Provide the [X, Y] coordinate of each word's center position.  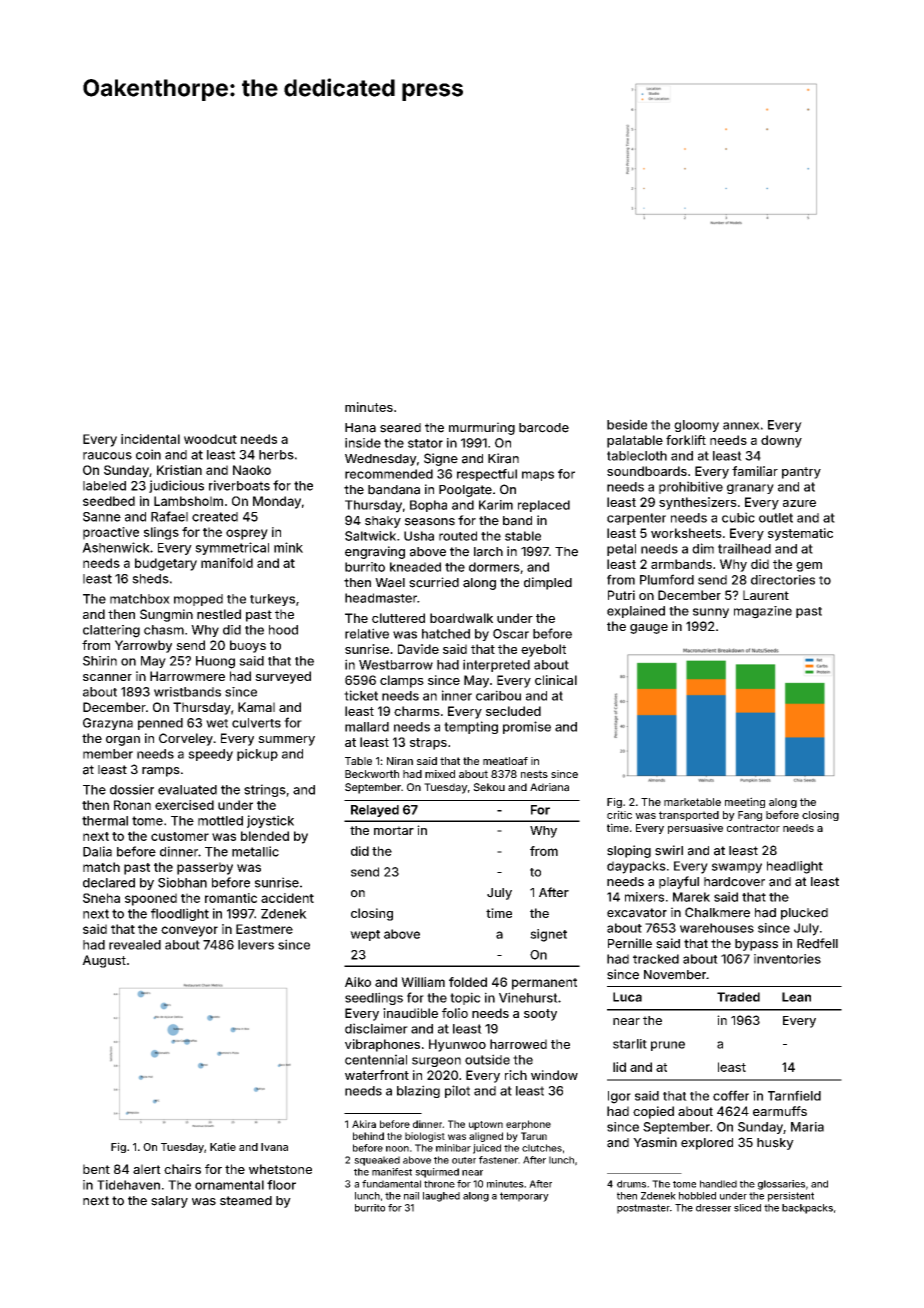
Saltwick [370, 536]
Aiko [358, 982]
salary [169, 1202]
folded [468, 982]
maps [538, 476]
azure [799, 503]
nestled [219, 614]
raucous [107, 456]
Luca [627, 997]
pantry [801, 473]
